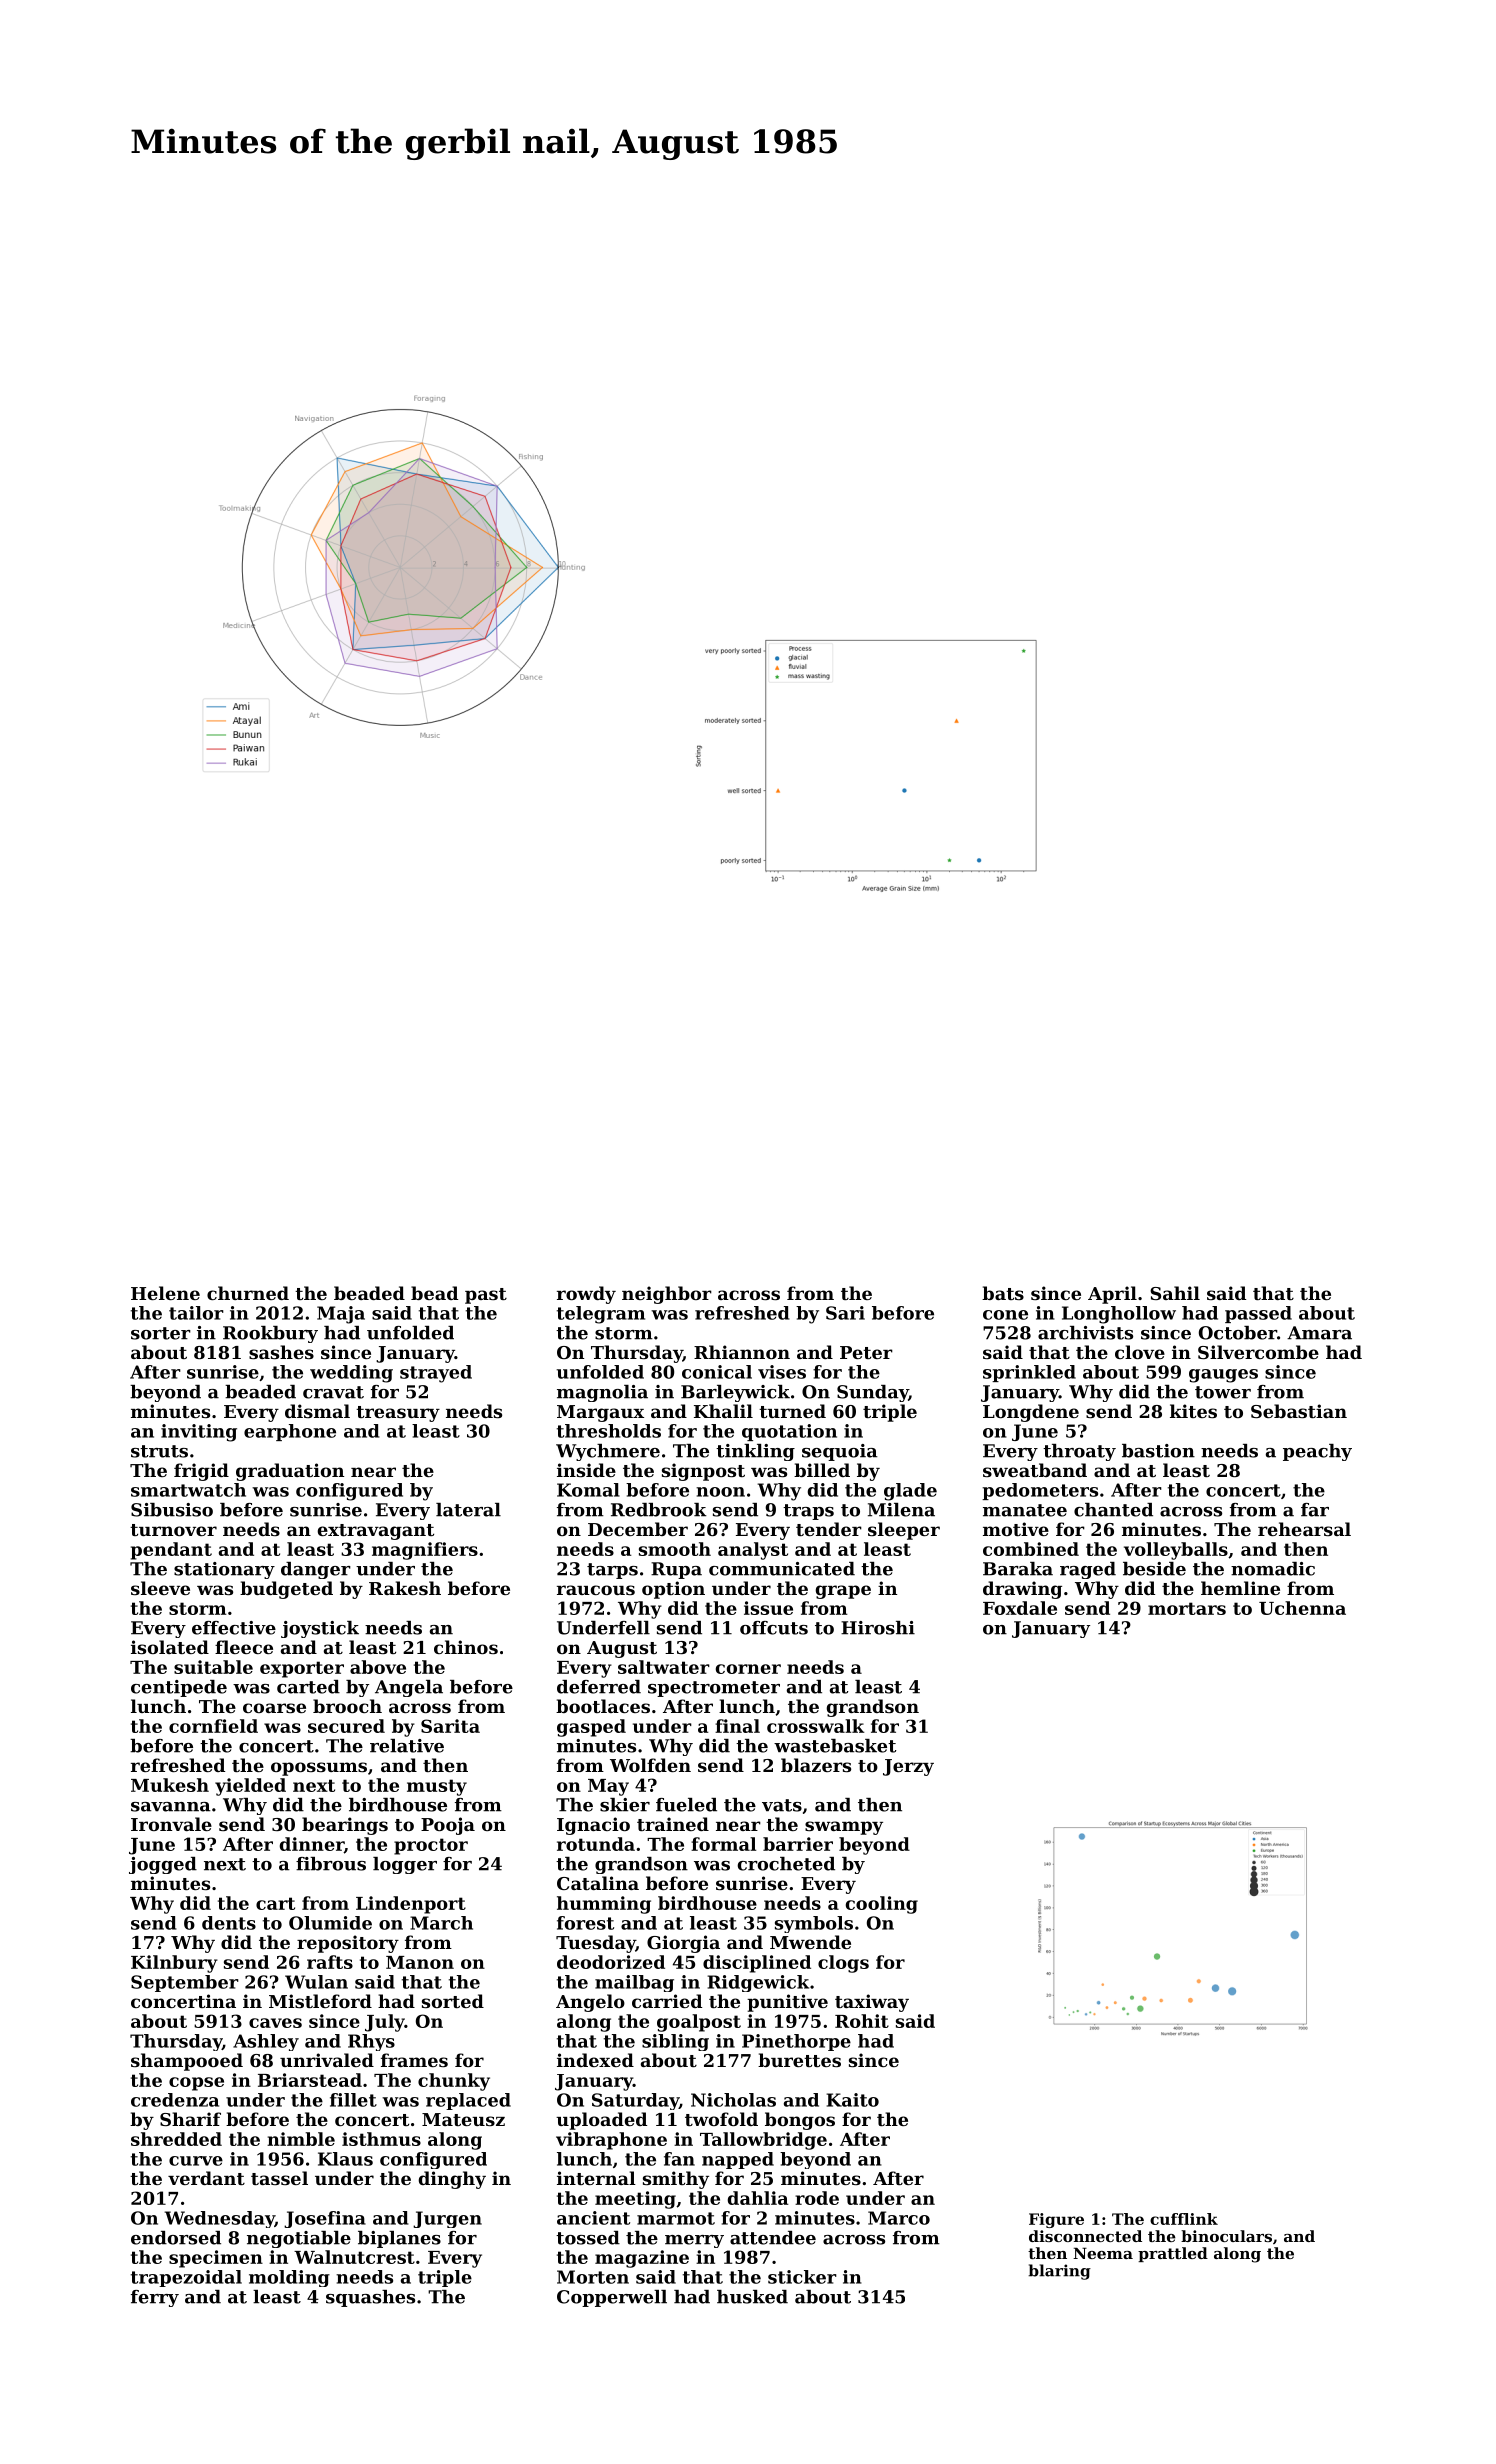 This page has width=1496, height=2464. I want to click on stationary, so click(224, 1570).
